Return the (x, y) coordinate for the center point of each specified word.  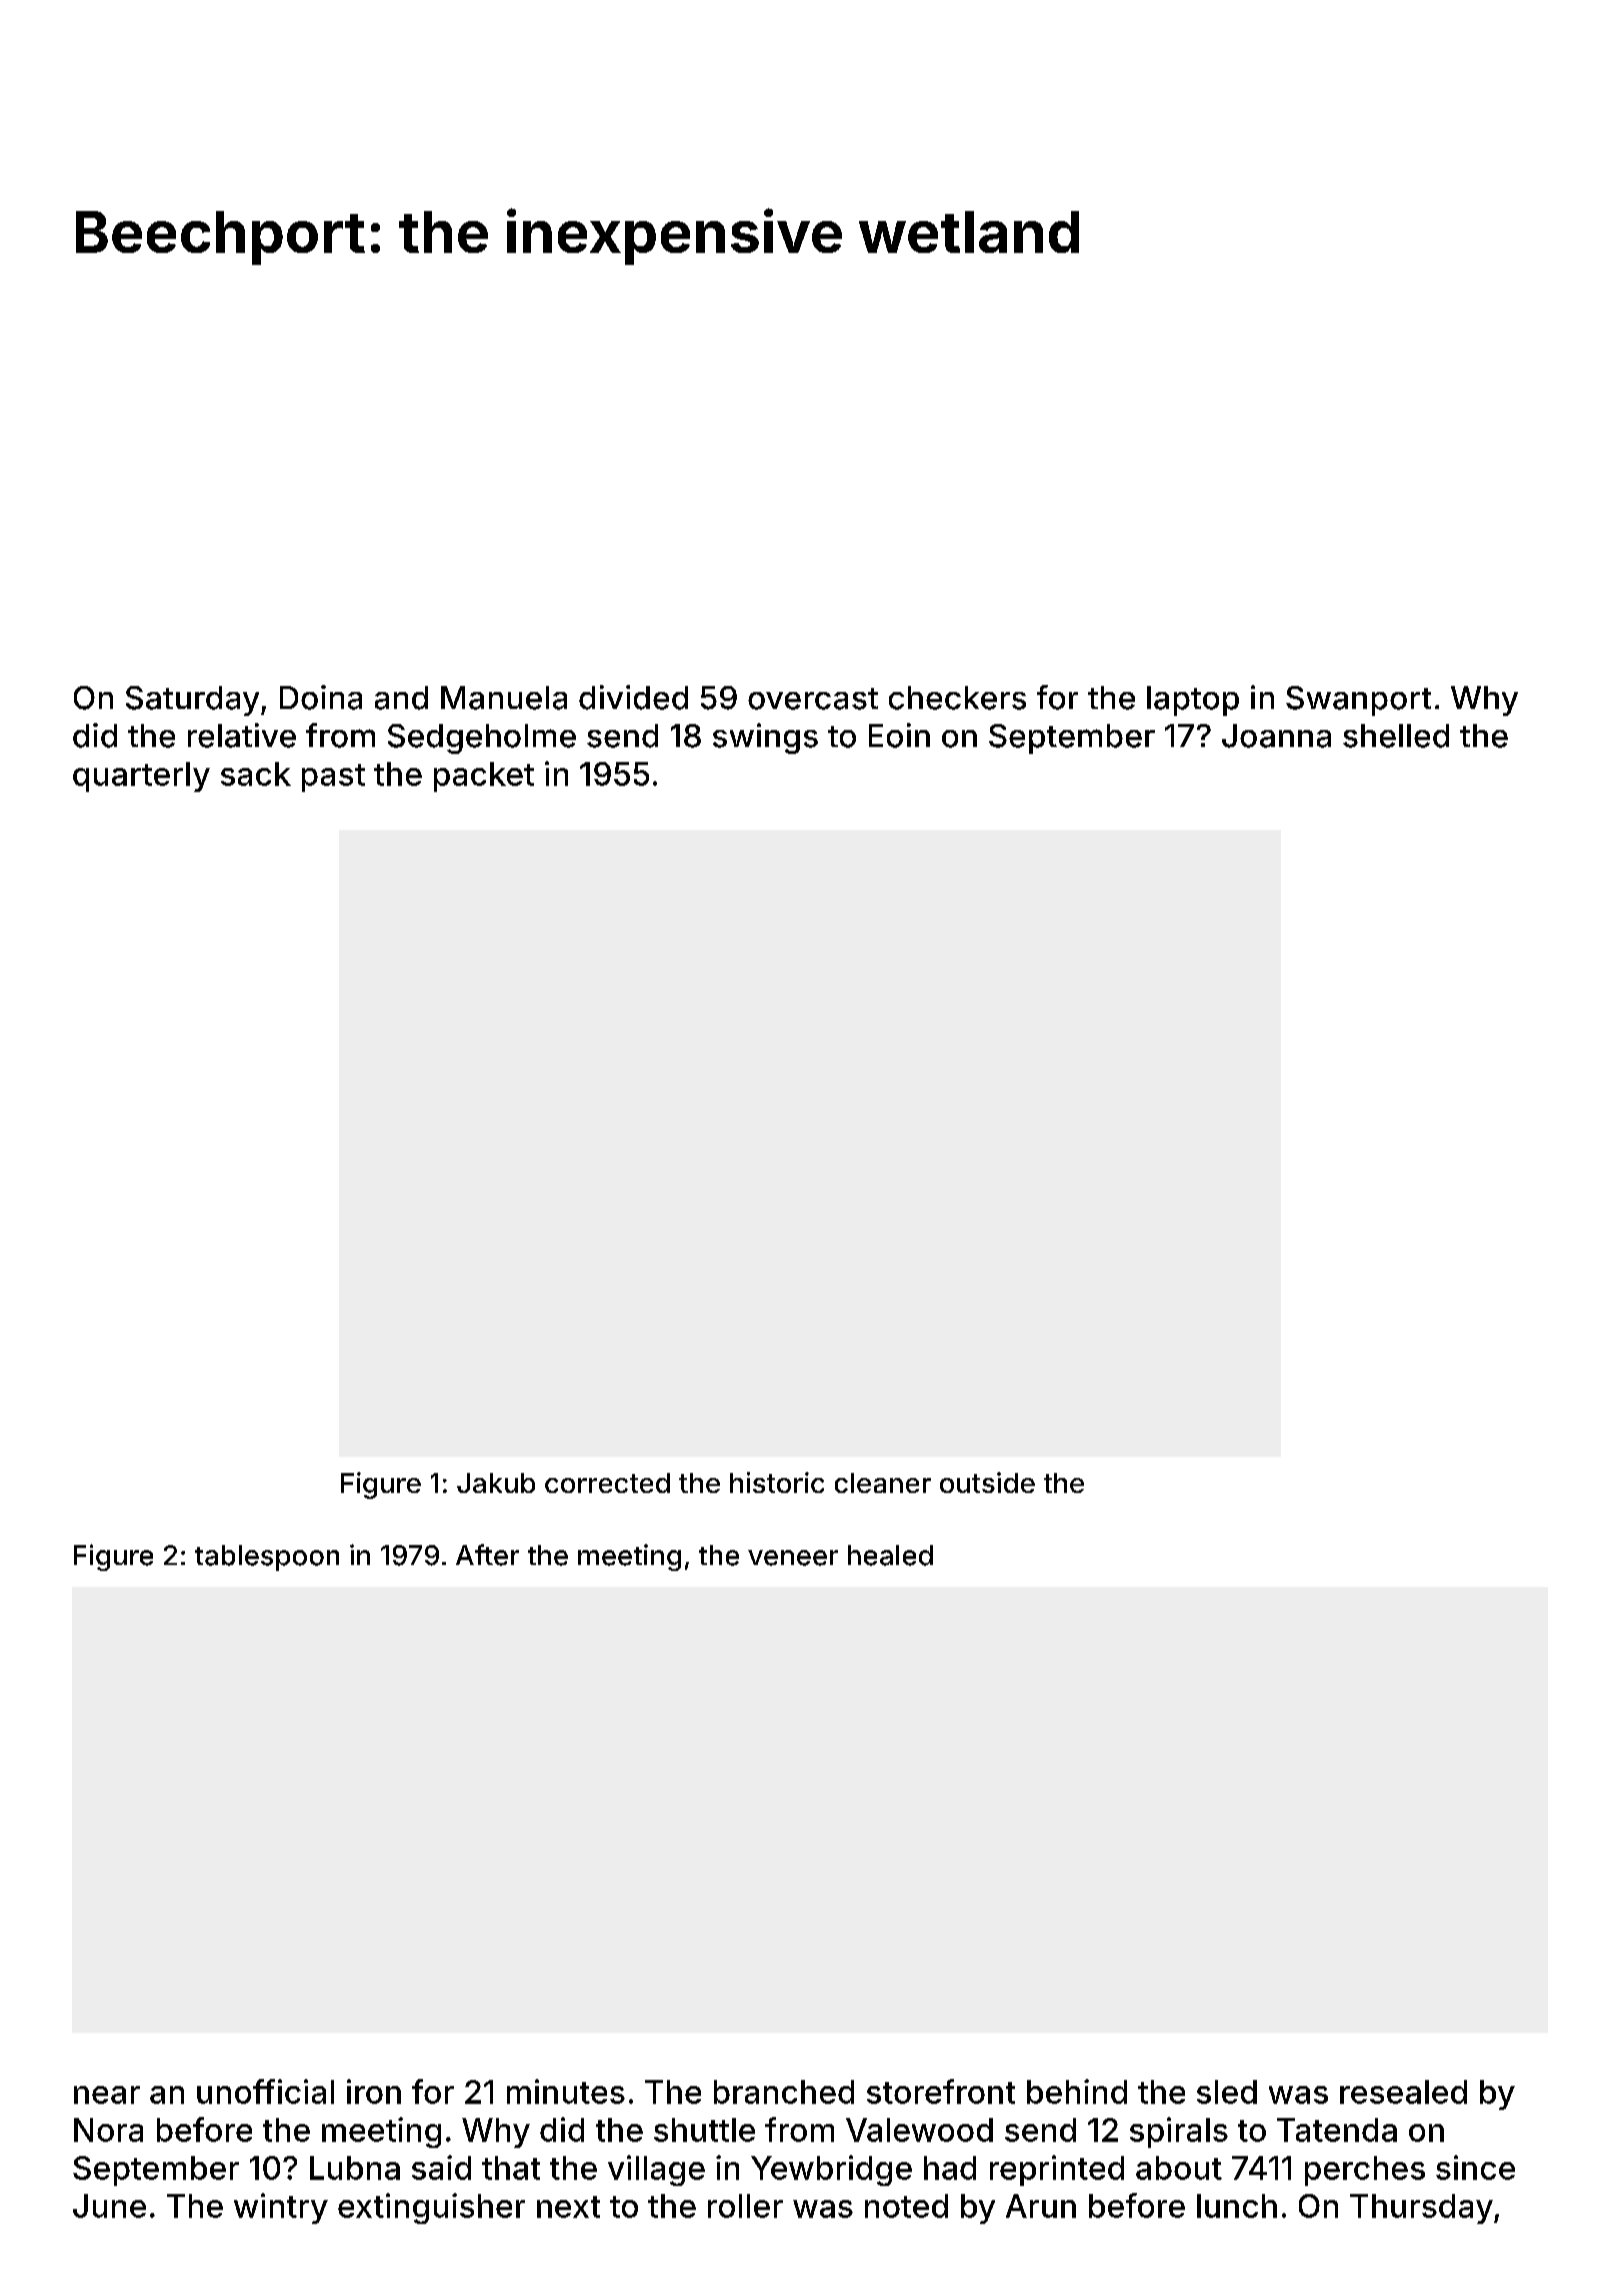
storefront (941, 2091)
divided (633, 697)
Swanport (1358, 701)
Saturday (192, 701)
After (487, 1555)
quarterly (141, 777)
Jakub (496, 1483)
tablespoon (267, 1558)
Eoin (899, 735)
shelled (1396, 736)
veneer (793, 1558)
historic (777, 1482)
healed (890, 1555)
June (109, 2206)
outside (987, 1482)
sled (1227, 2092)
